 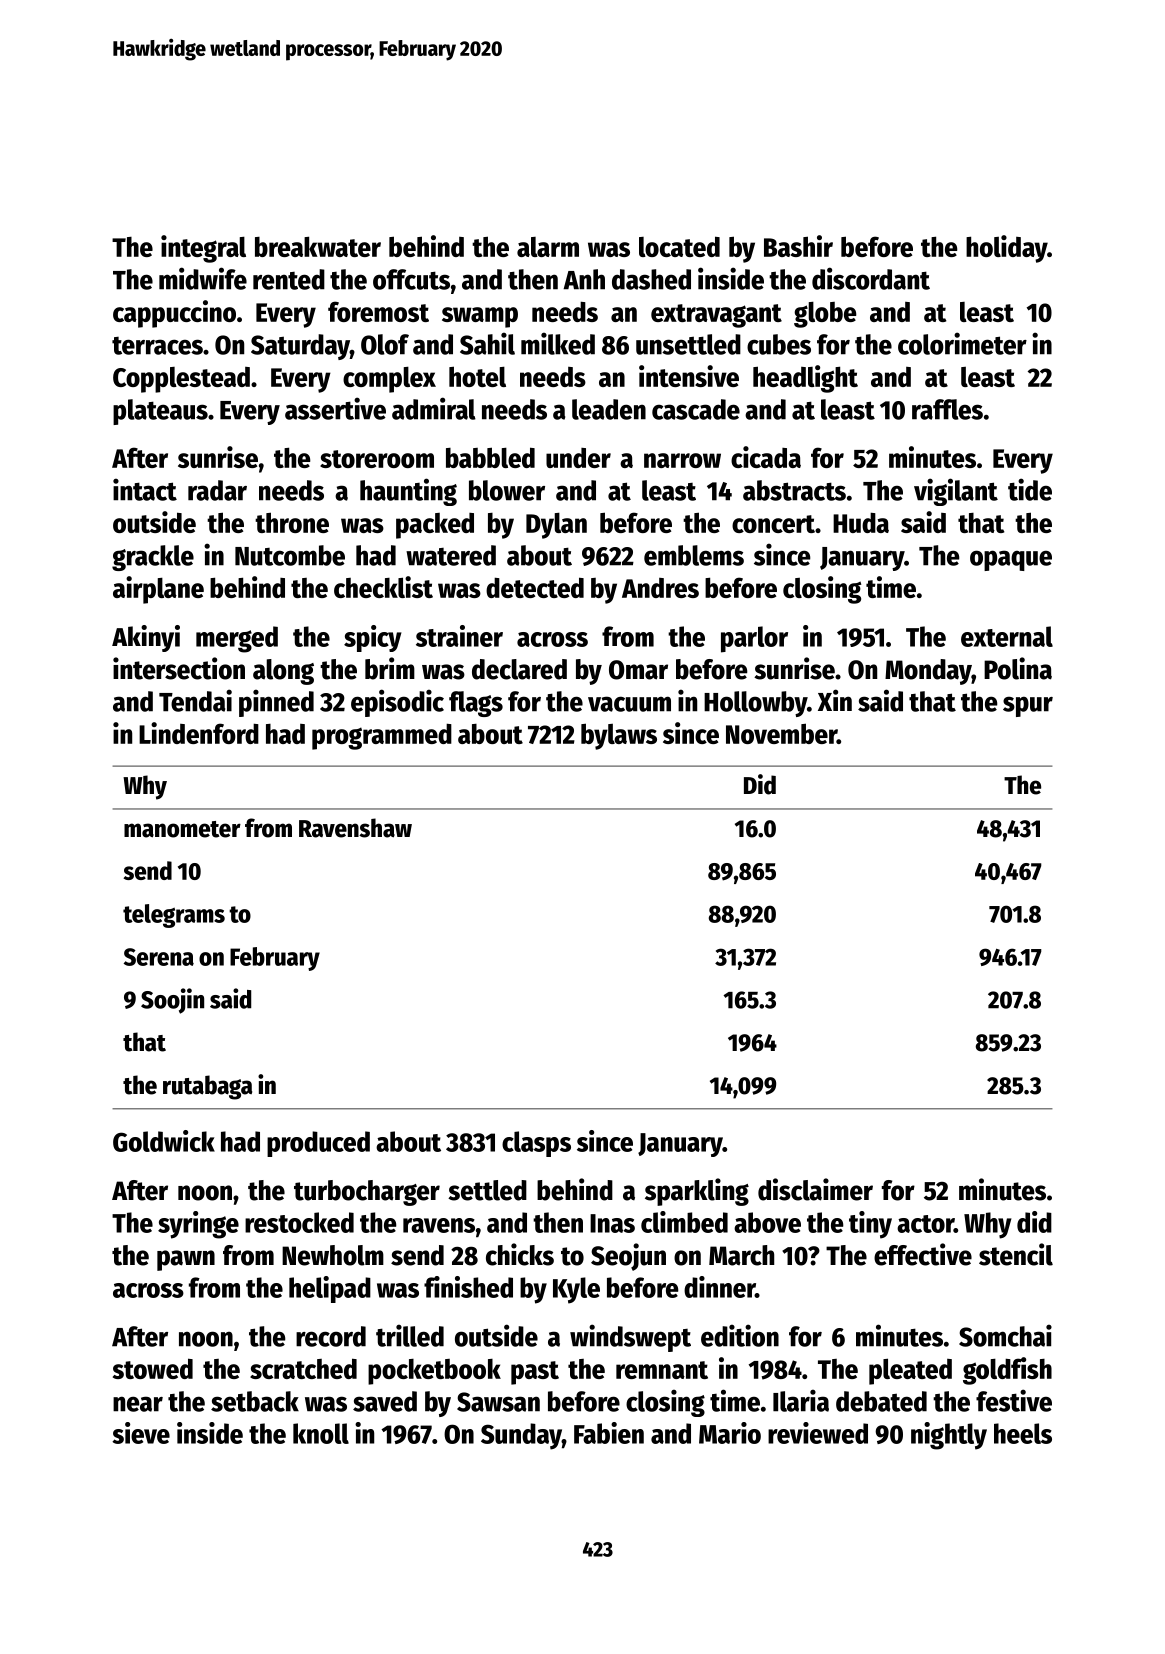 What do you see at coordinates (153, 1368) in the document?
I see `stowed` at bounding box center [153, 1368].
